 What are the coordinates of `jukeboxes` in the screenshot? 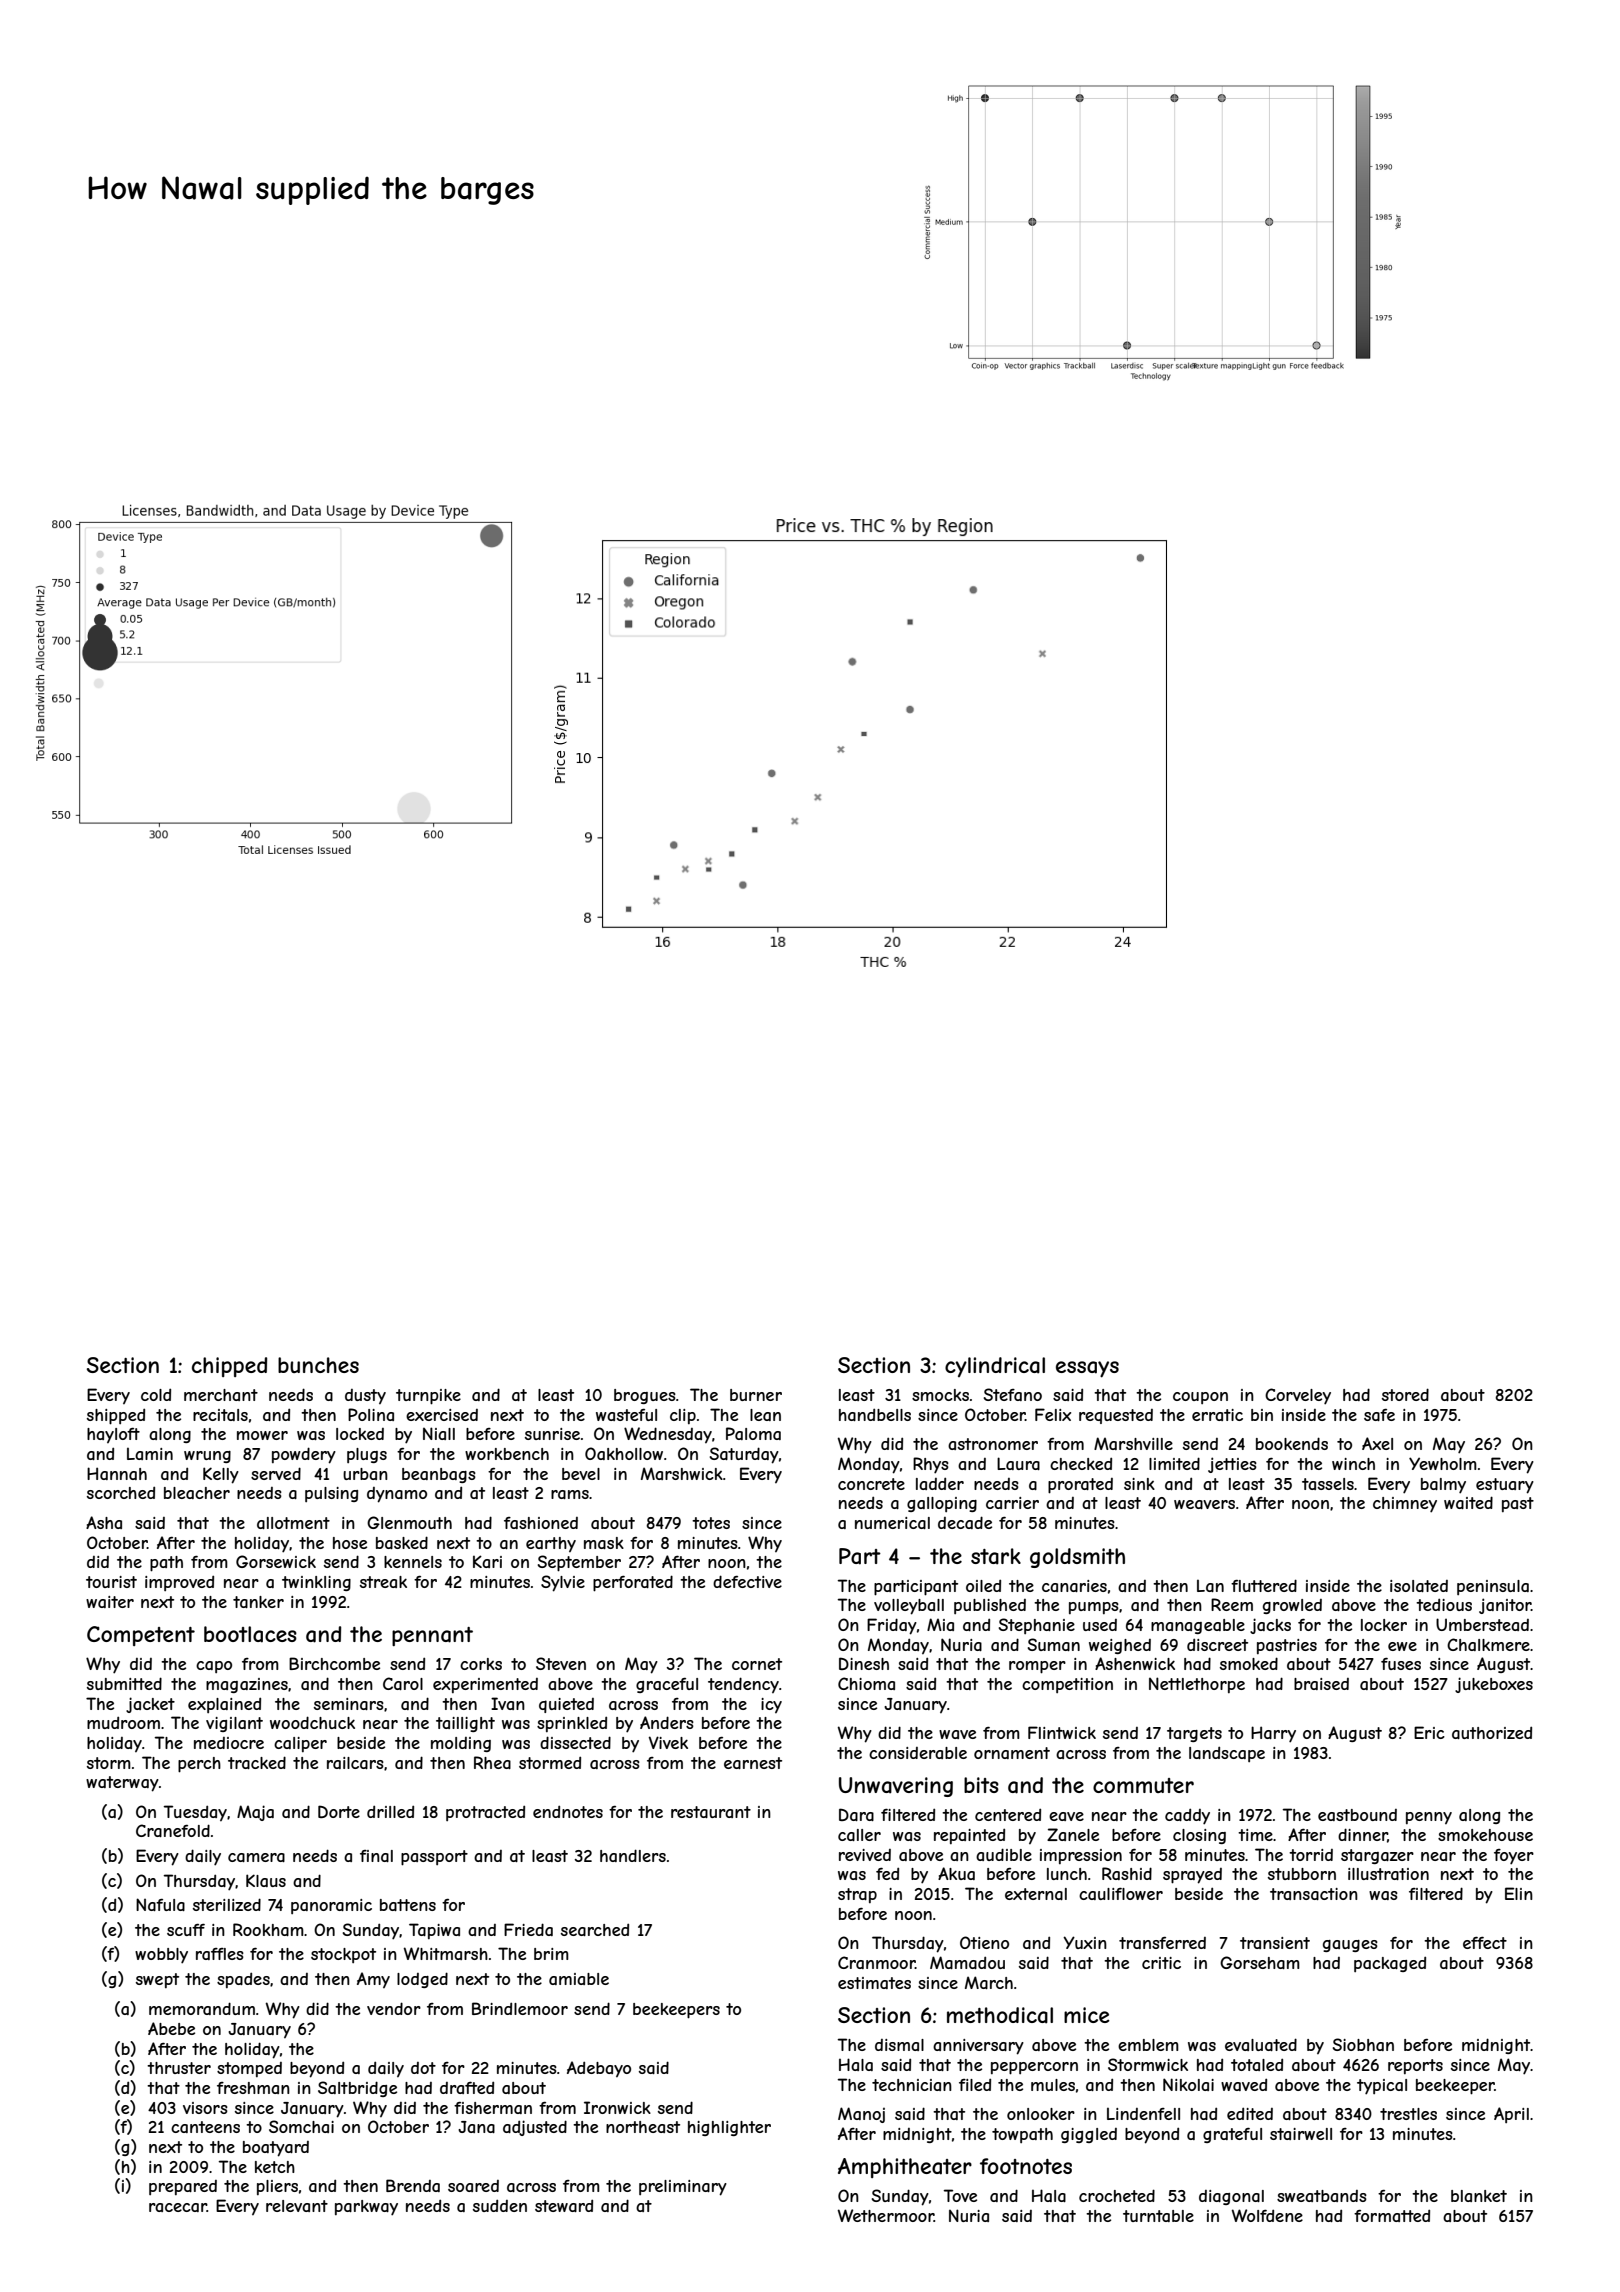 It's located at (1494, 1685).
